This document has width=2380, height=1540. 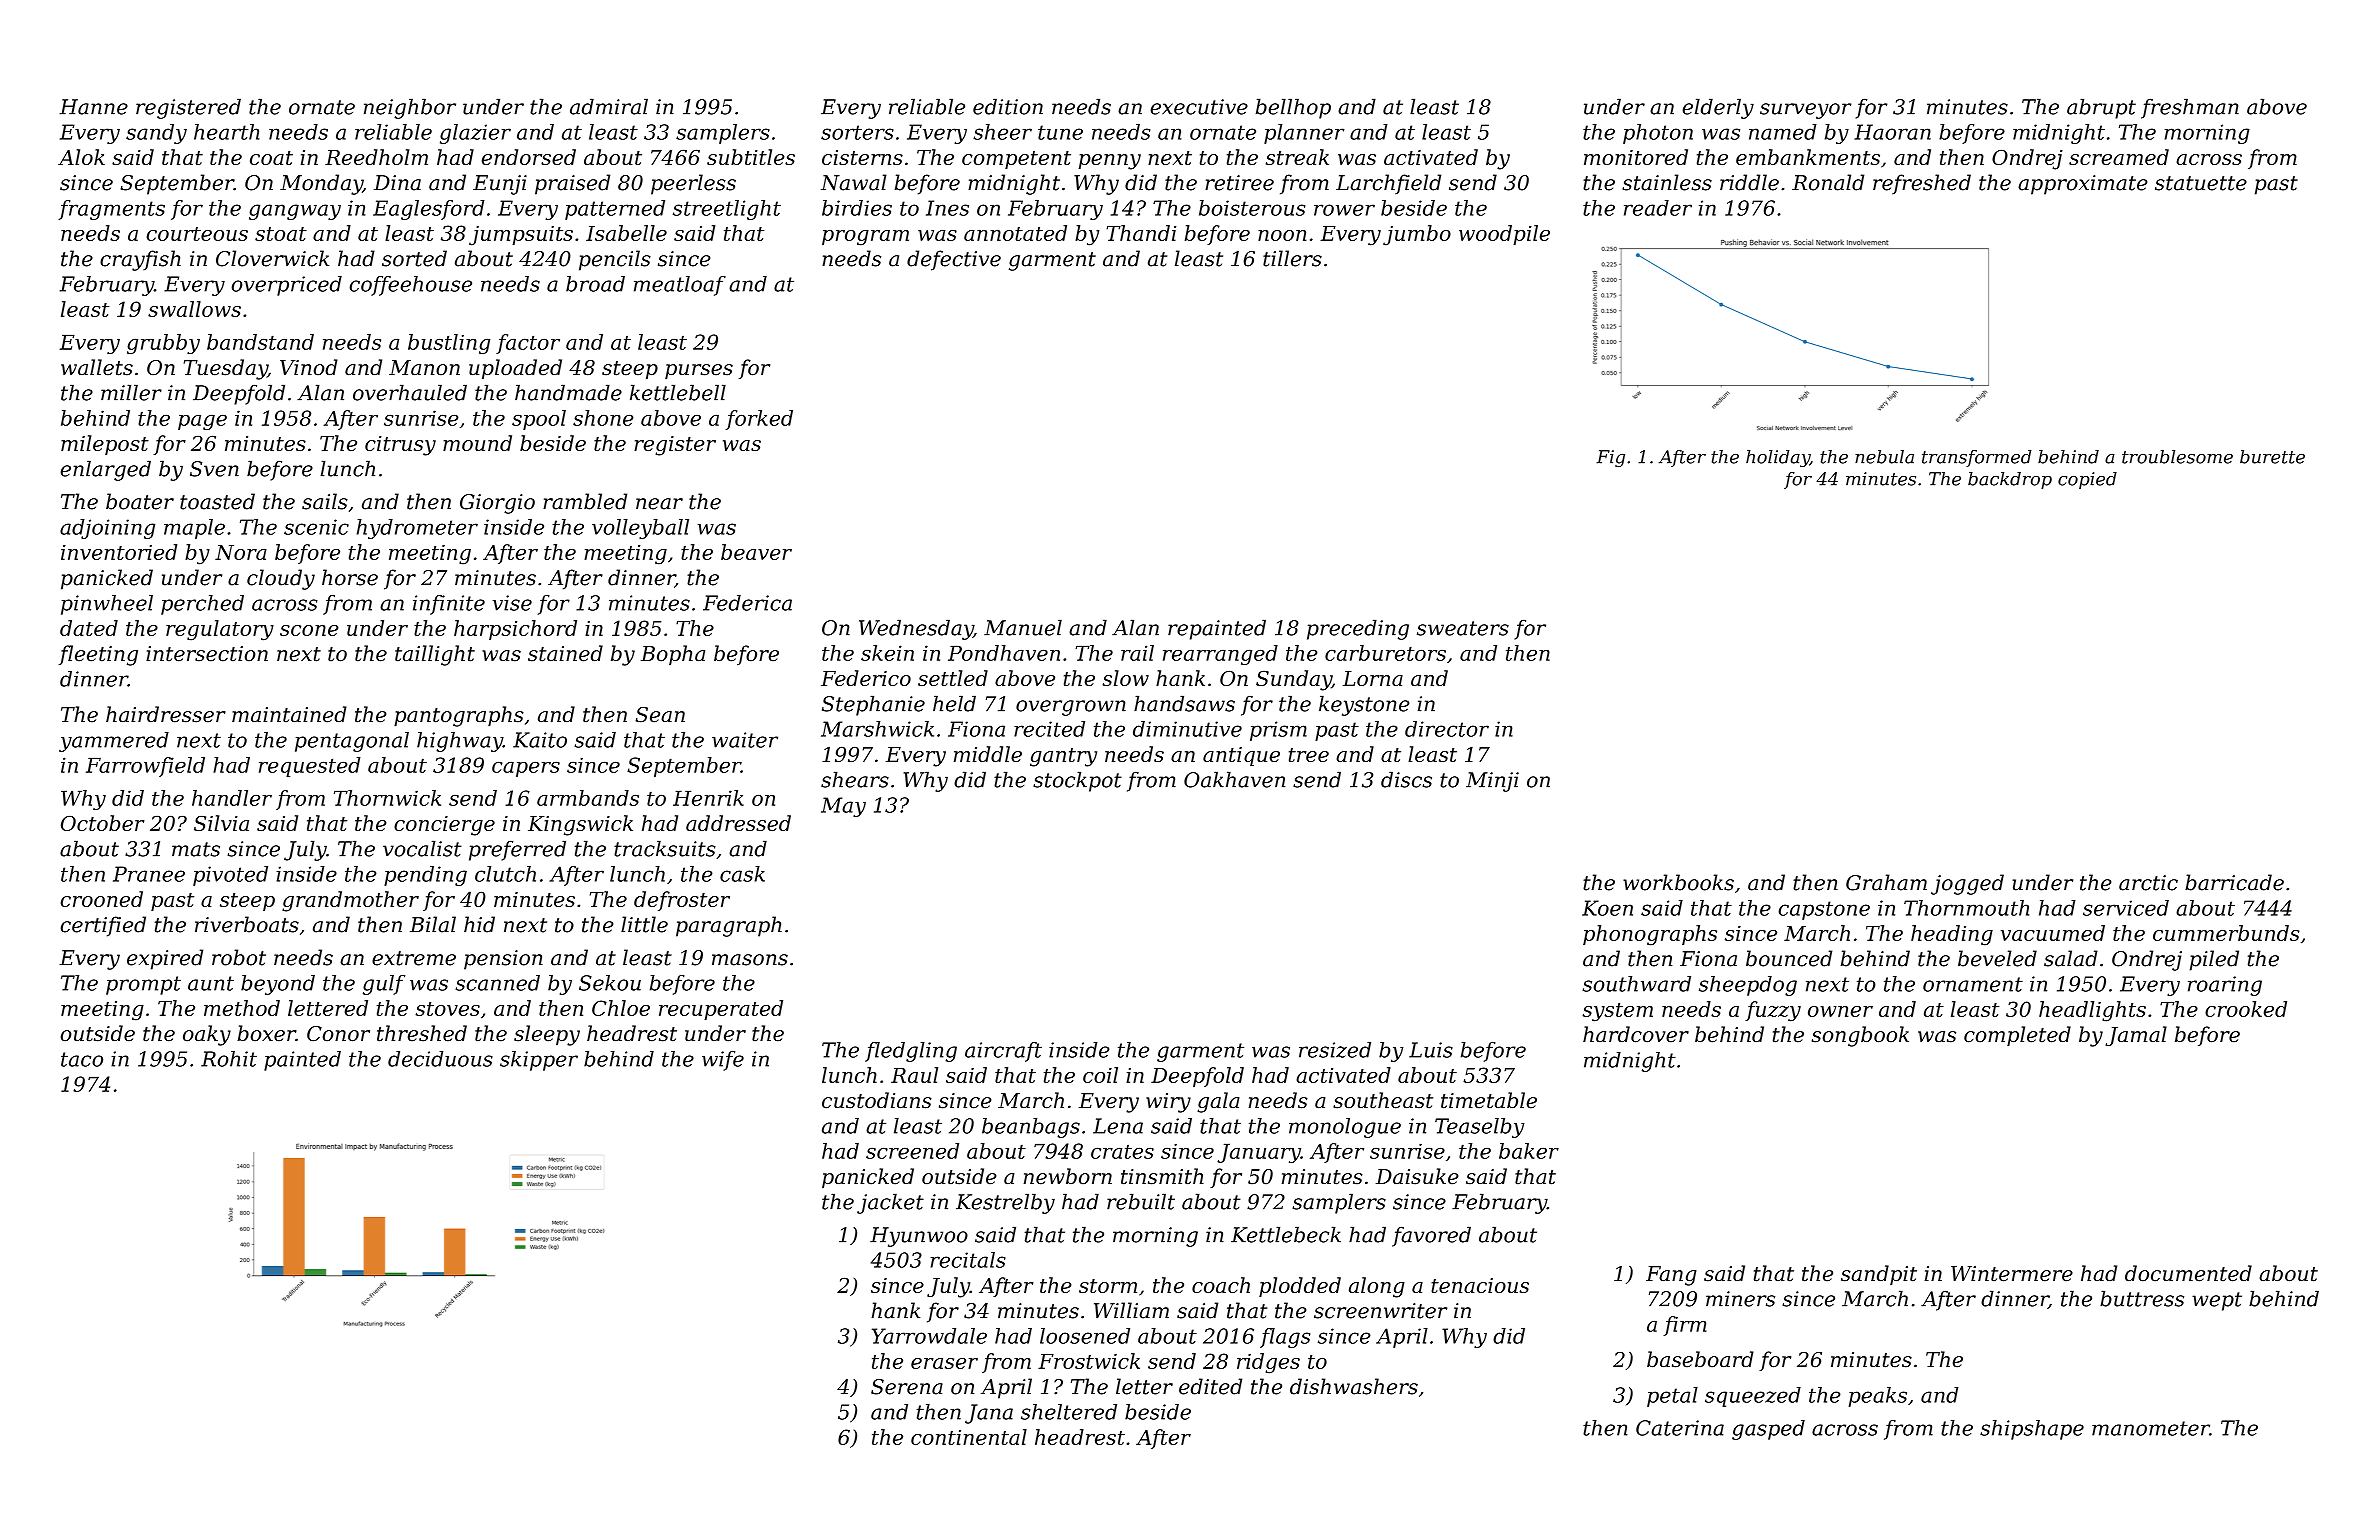 What do you see at coordinates (459, 716) in the document?
I see `pantographs` at bounding box center [459, 716].
